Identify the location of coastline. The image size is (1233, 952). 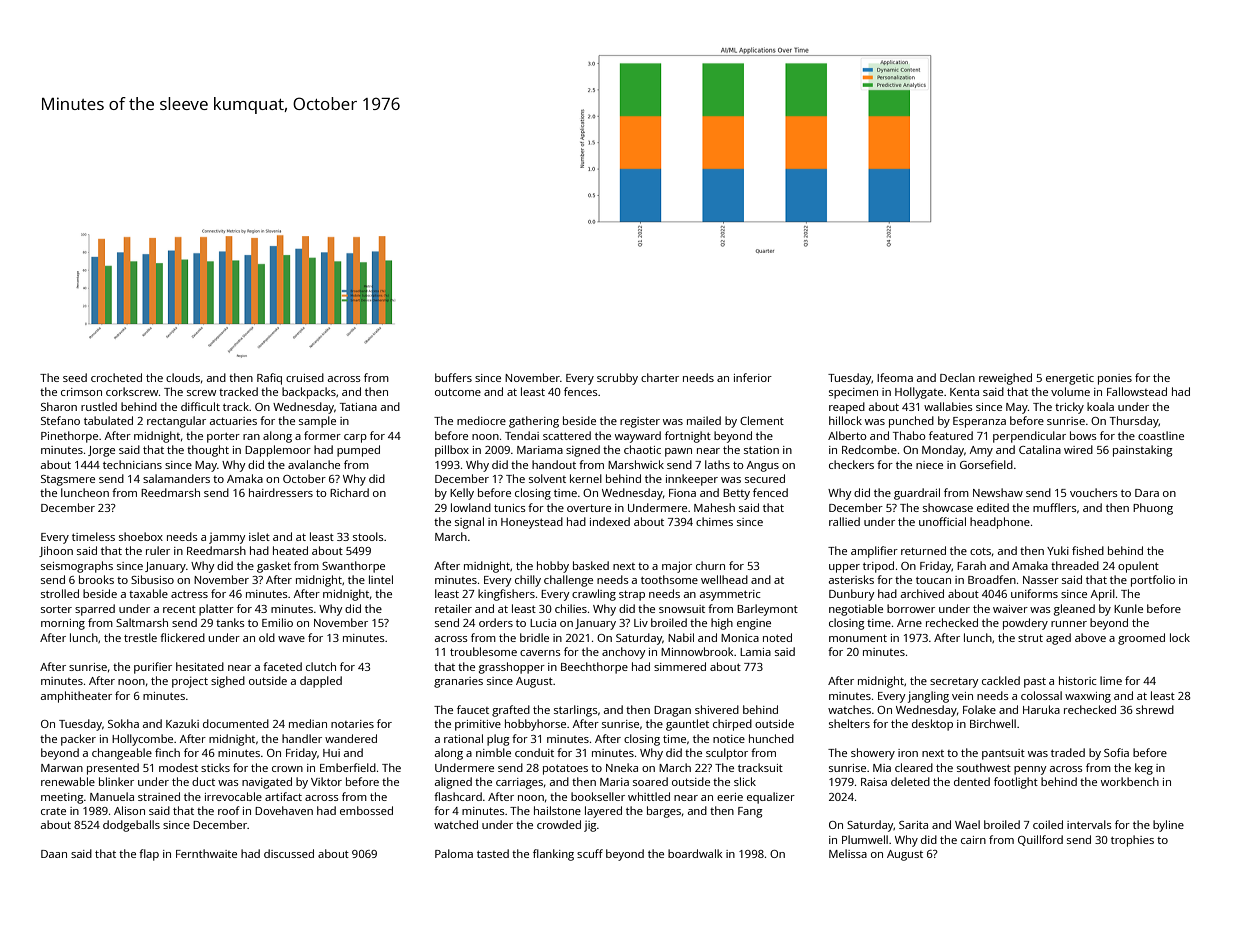
(1161, 435).
